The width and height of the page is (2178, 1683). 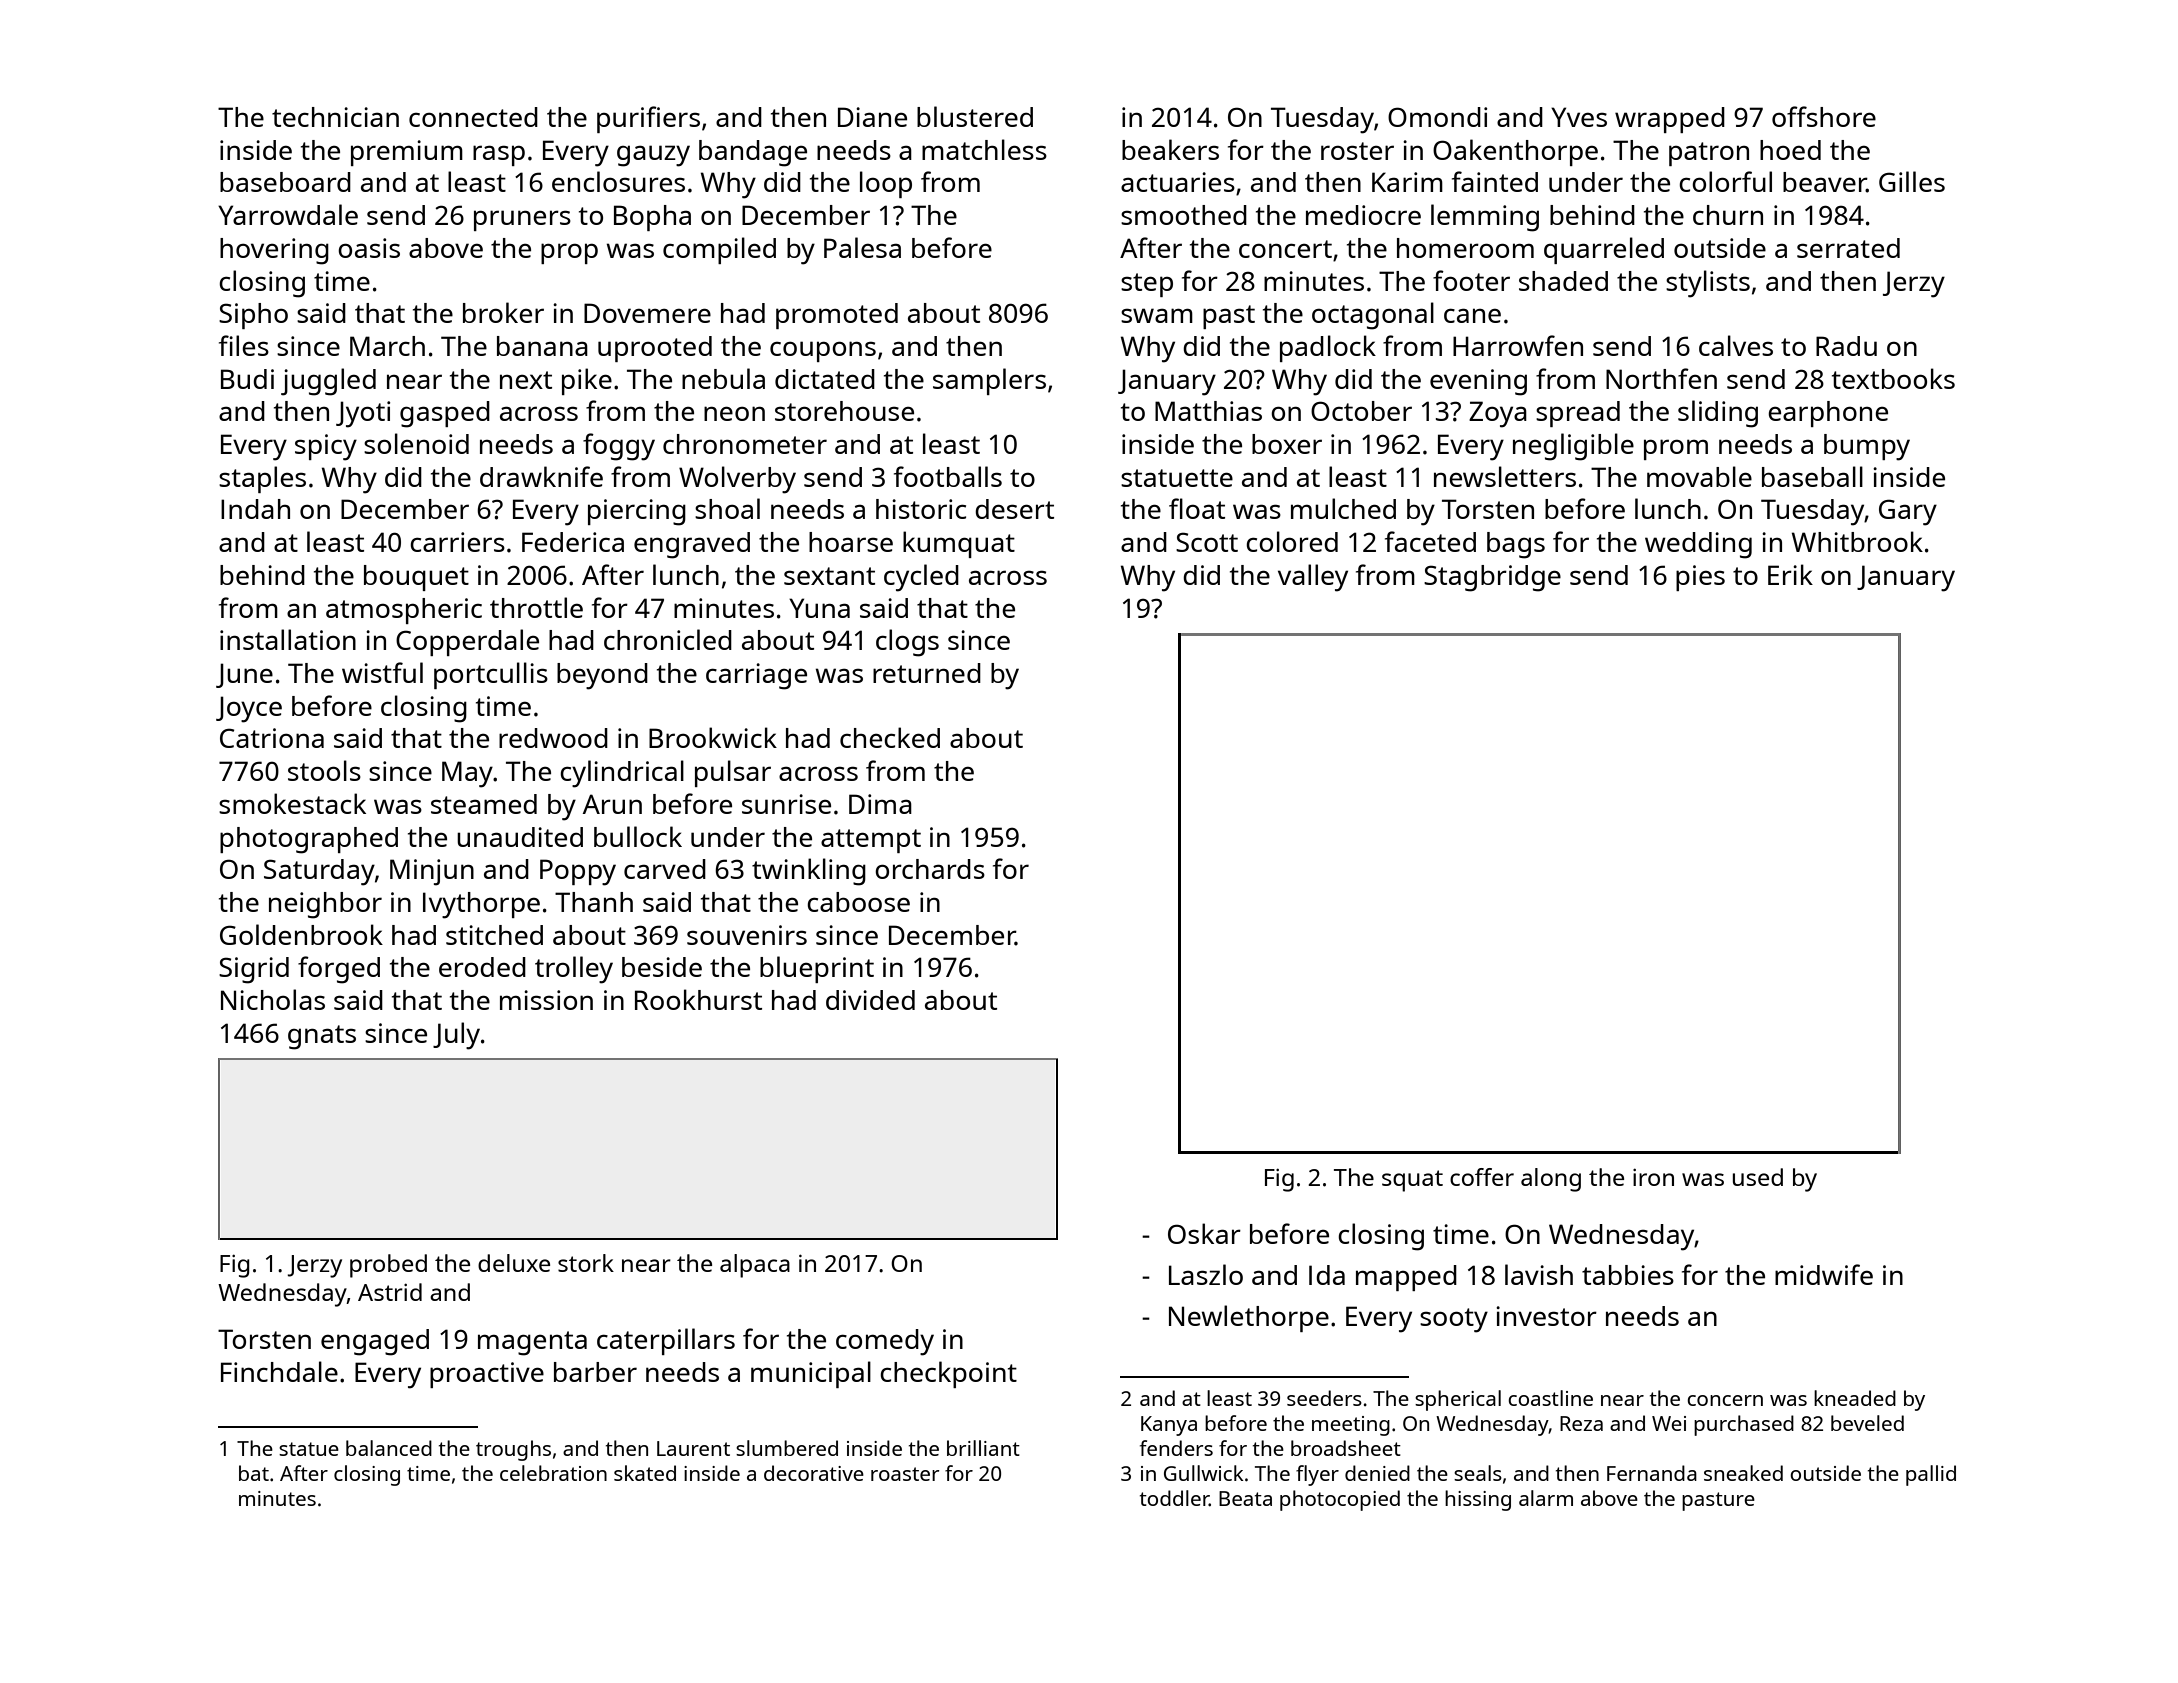 I want to click on midwife, so click(x=1824, y=1274).
